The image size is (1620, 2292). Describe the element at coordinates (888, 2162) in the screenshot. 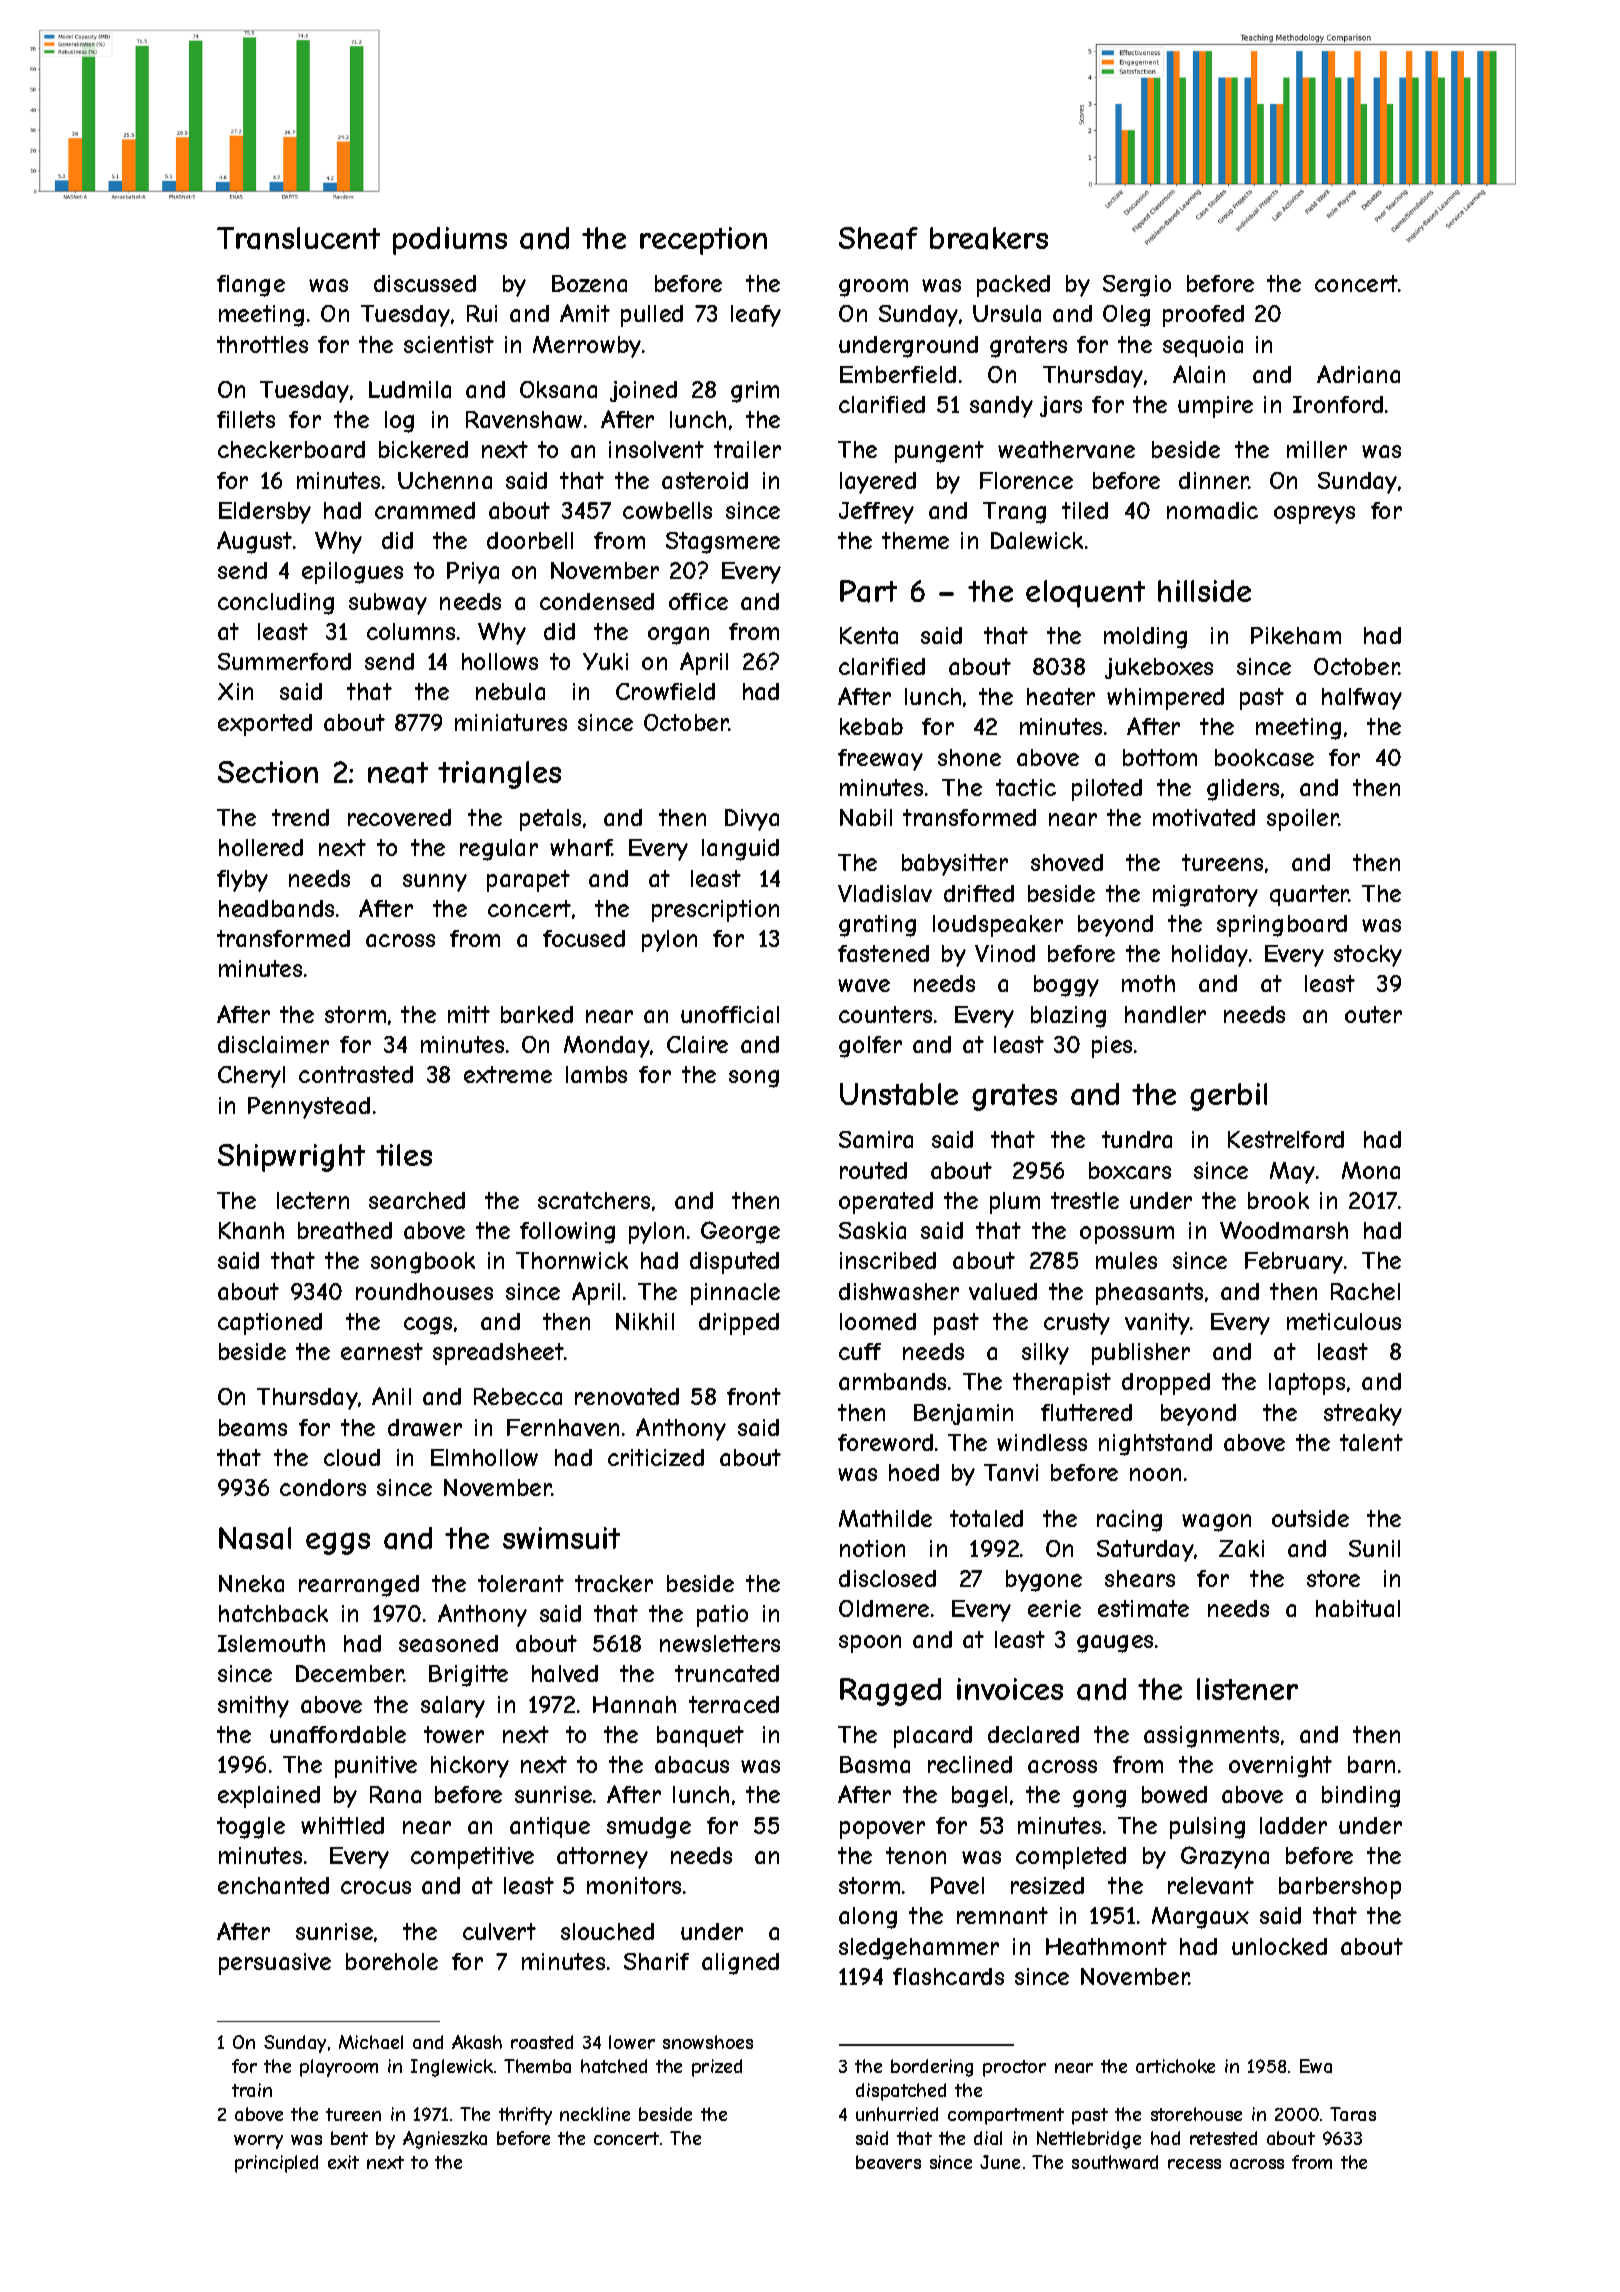

I see `beavers` at that location.
